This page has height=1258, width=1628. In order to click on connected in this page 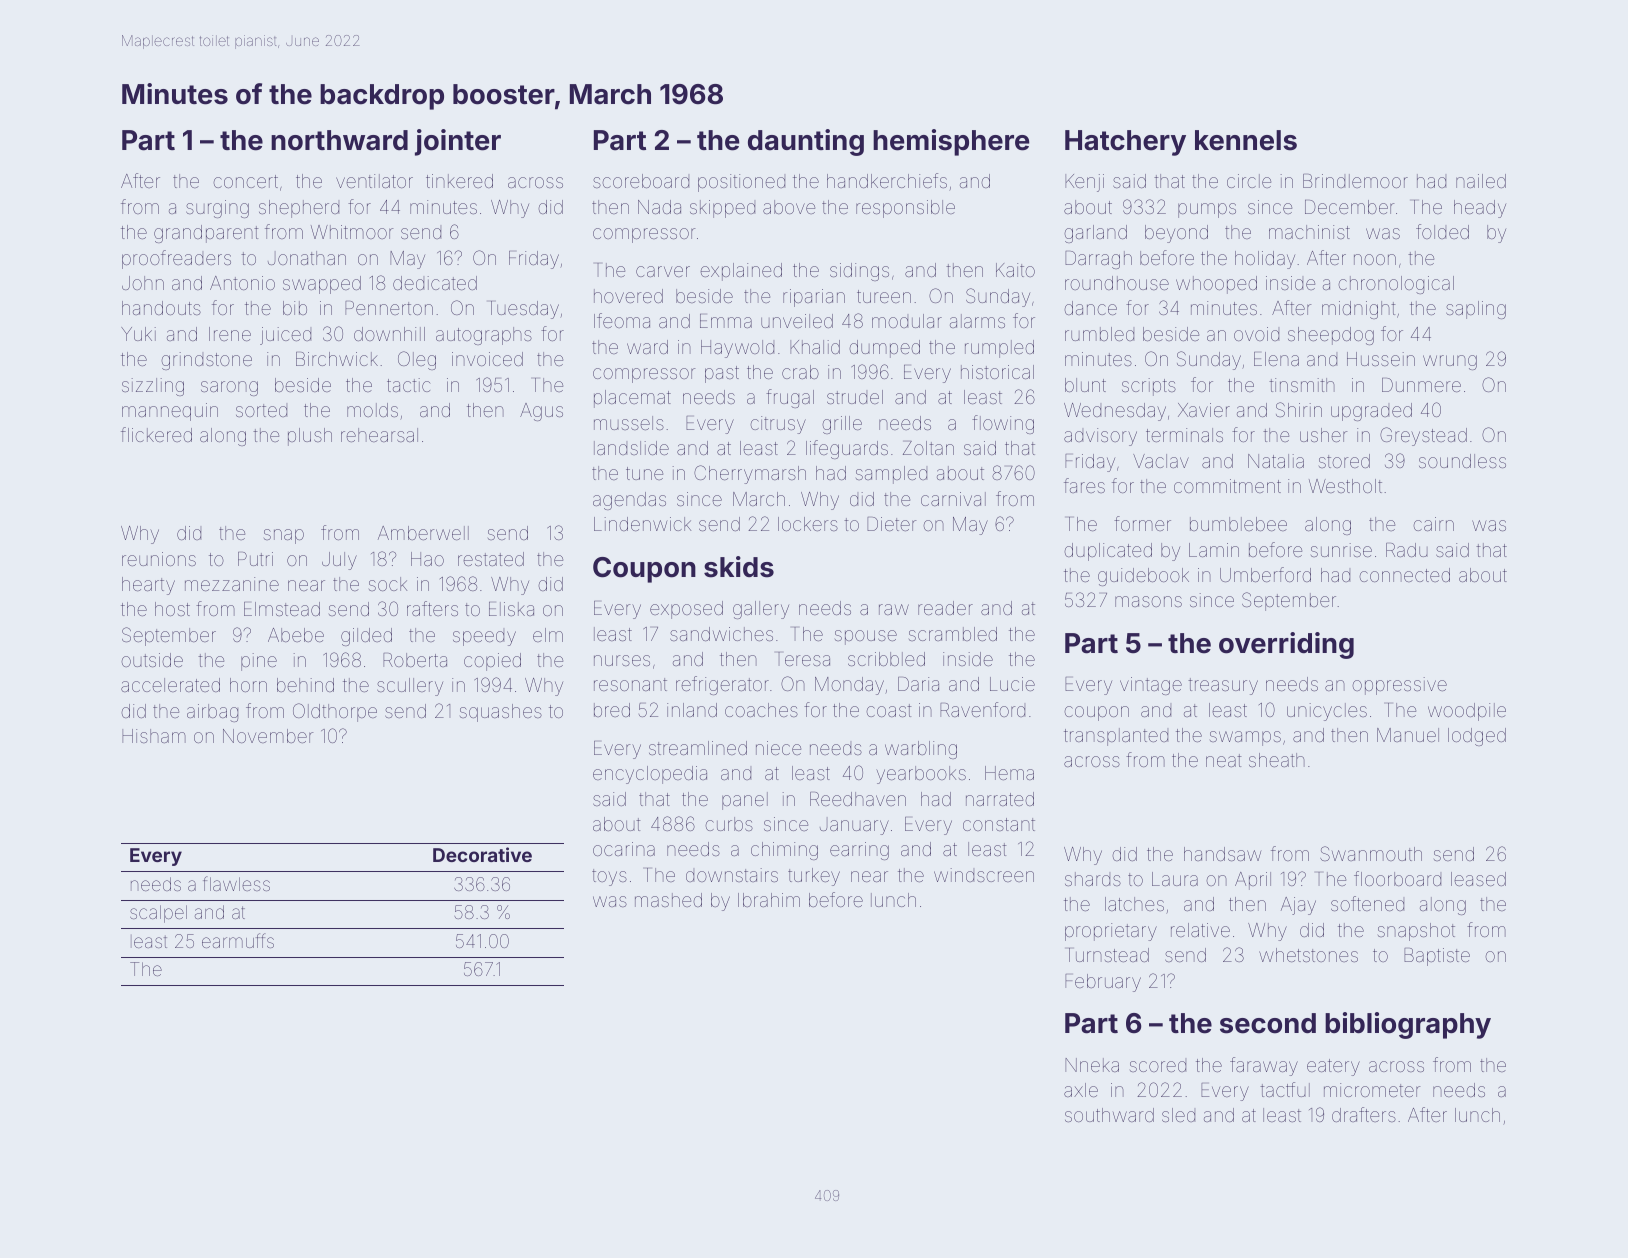, I will do `click(1404, 575)`.
